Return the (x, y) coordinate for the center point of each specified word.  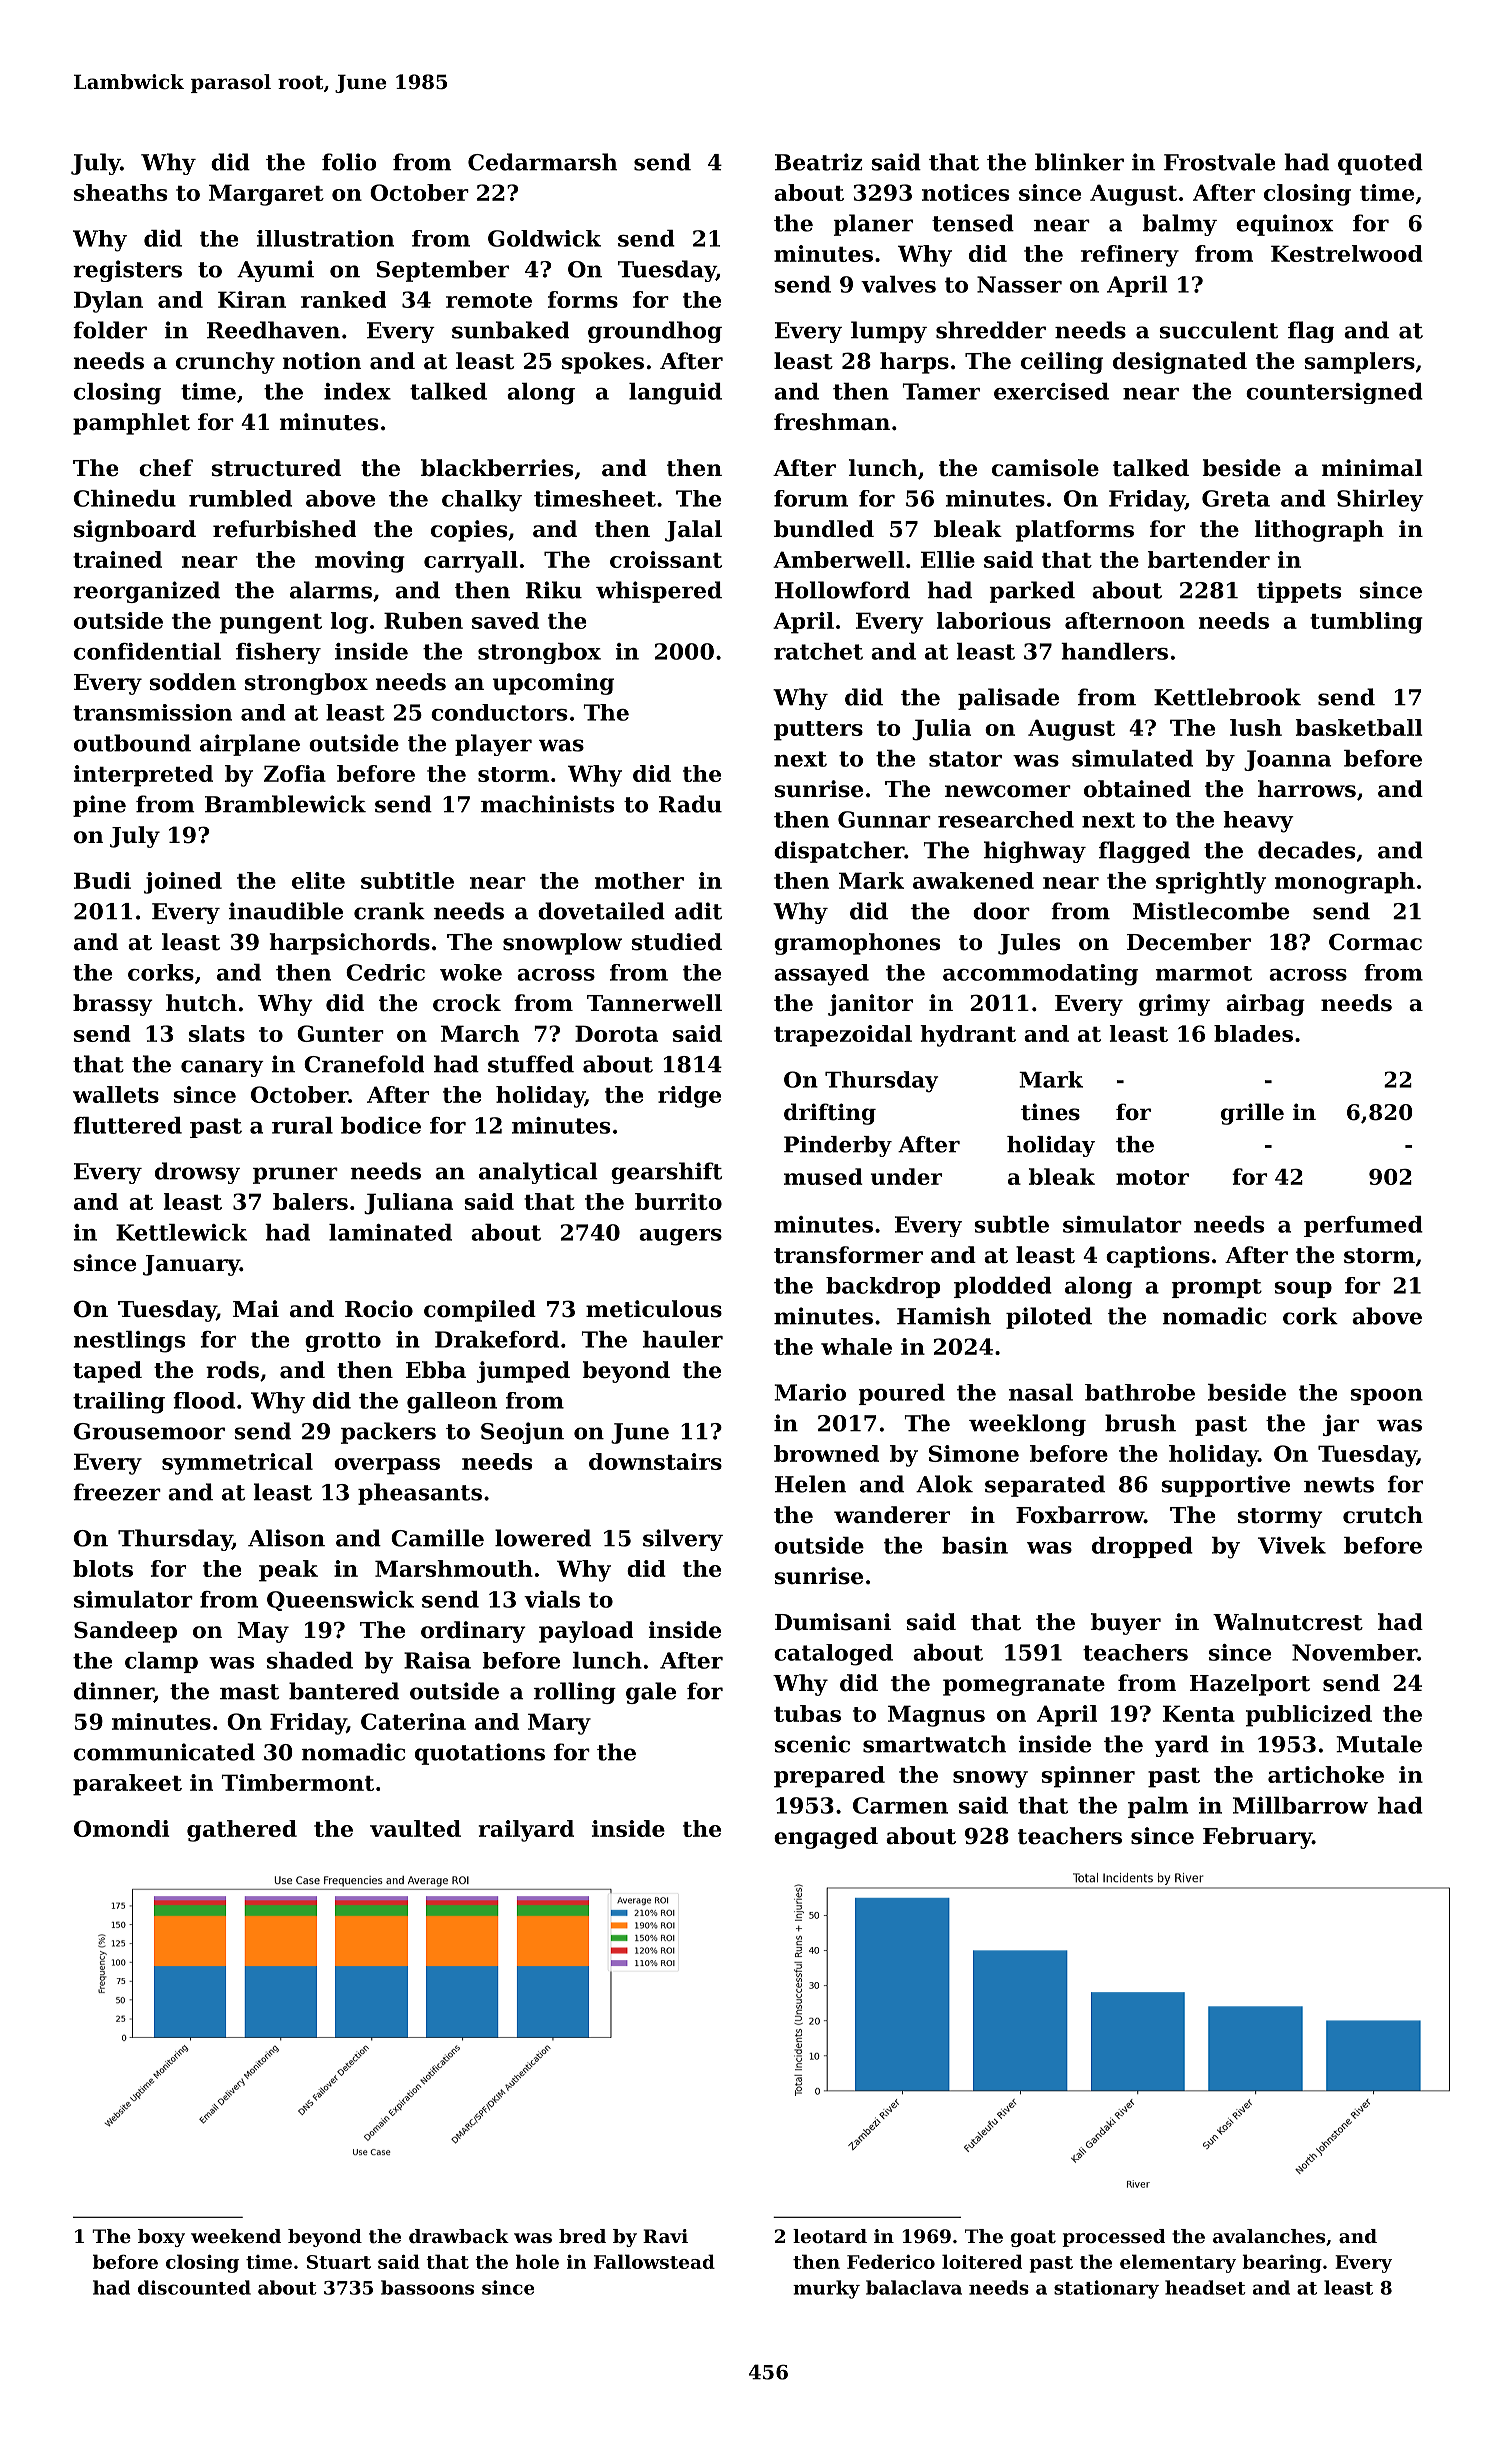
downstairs (655, 1461)
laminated (390, 1232)
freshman (832, 422)
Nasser (1019, 284)
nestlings (129, 1342)
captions (1158, 1257)
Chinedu (125, 498)
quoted (1380, 164)
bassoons (427, 2287)
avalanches (1269, 2236)
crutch (1383, 1515)
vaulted (415, 1828)
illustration (325, 238)
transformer (848, 1255)
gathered (242, 1831)
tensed (973, 223)
